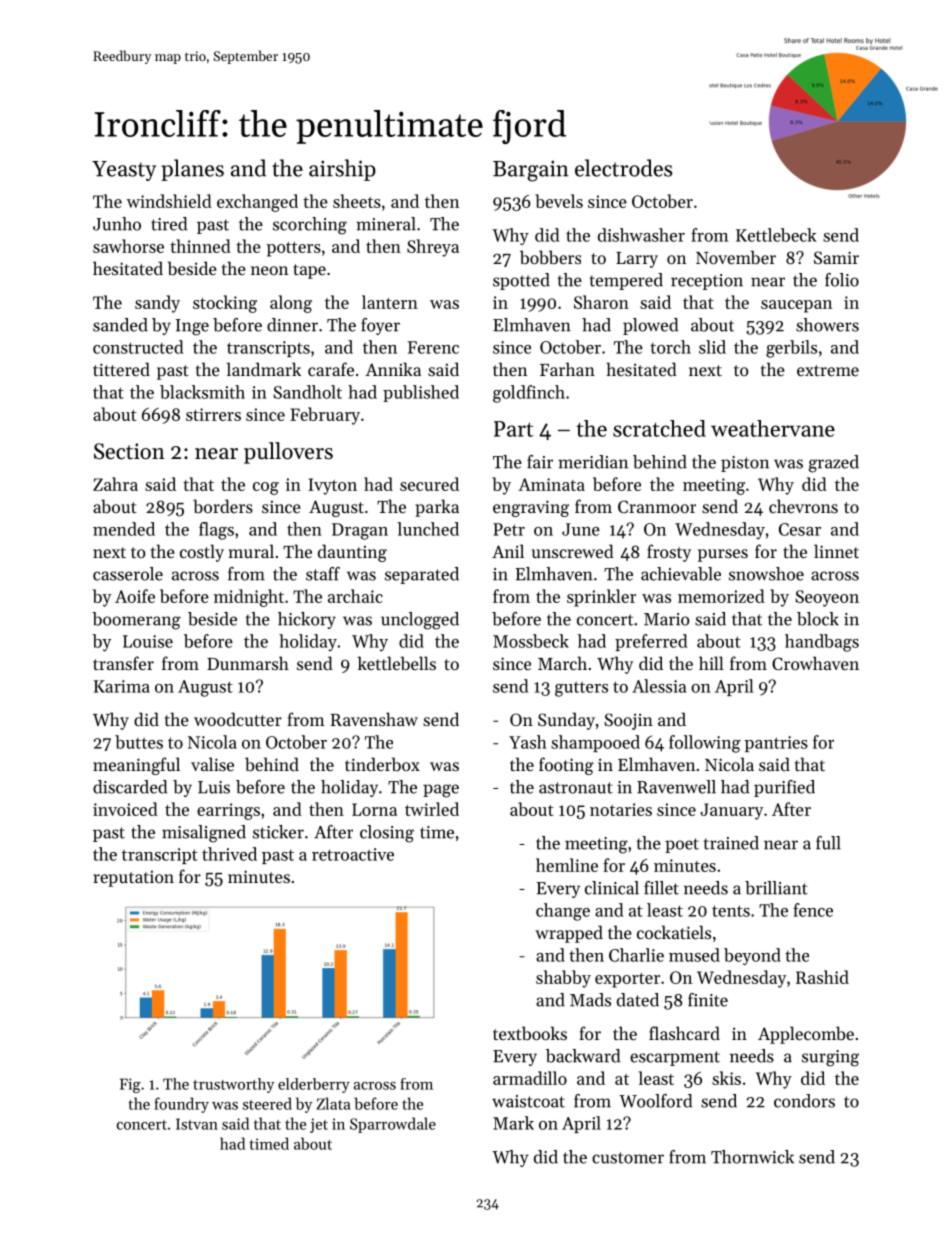  Describe the element at coordinates (651, 642) in the screenshot. I see `preferred` at that location.
